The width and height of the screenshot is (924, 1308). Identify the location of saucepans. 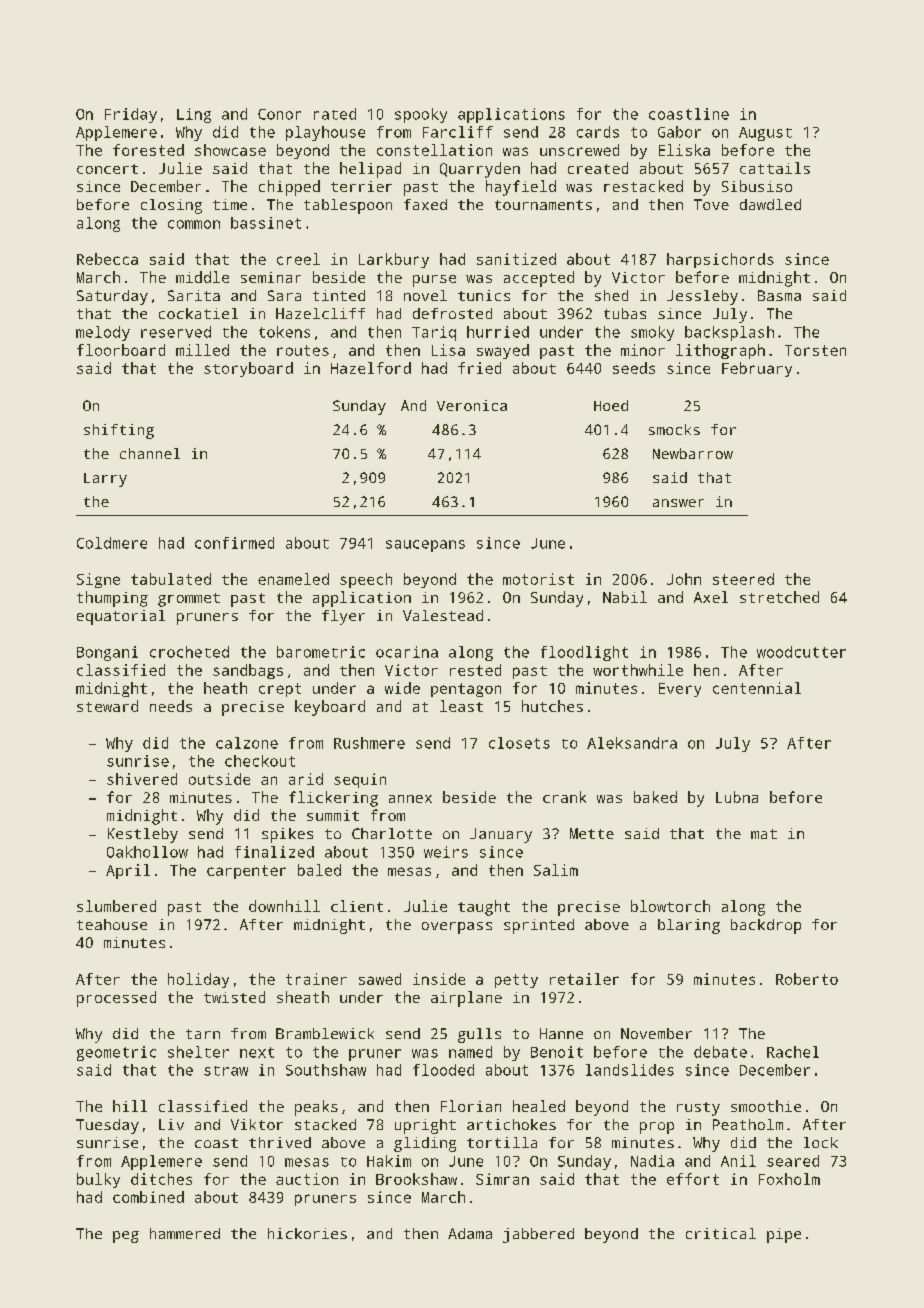
(425, 546).
